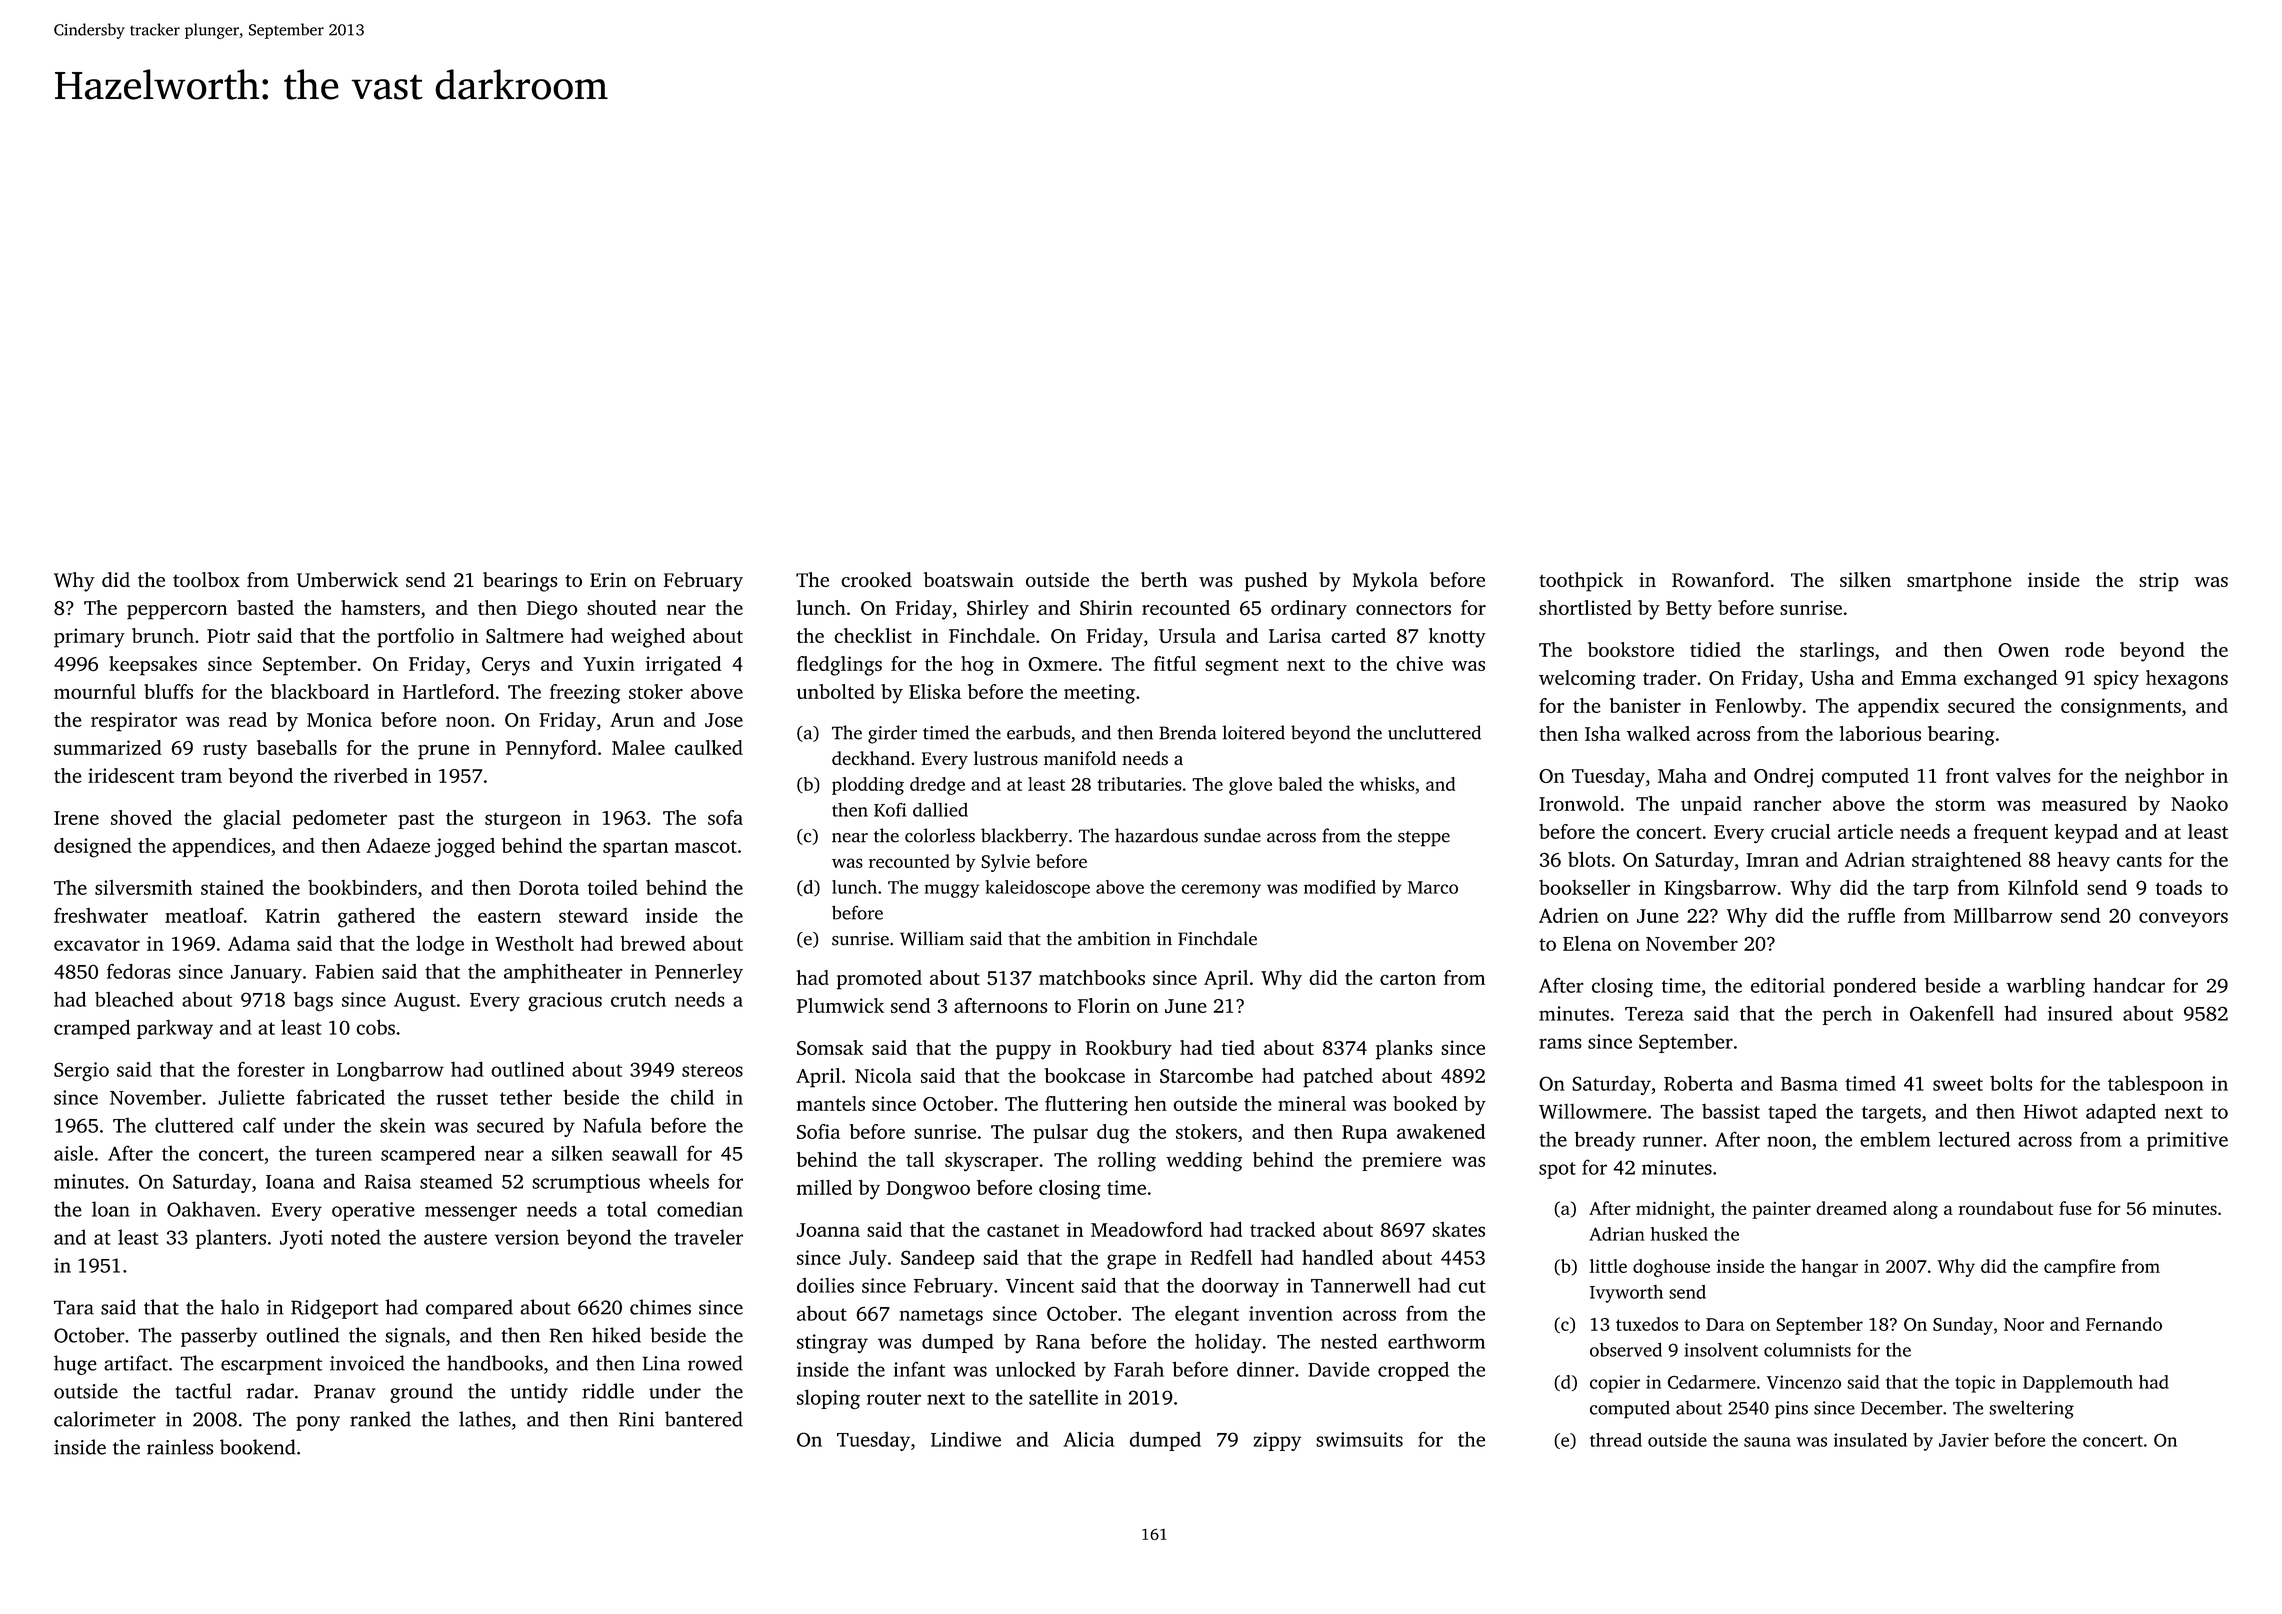 The height and width of the document is (1614, 2282). Describe the element at coordinates (2159, 582) in the document. I see `strip` at that location.
